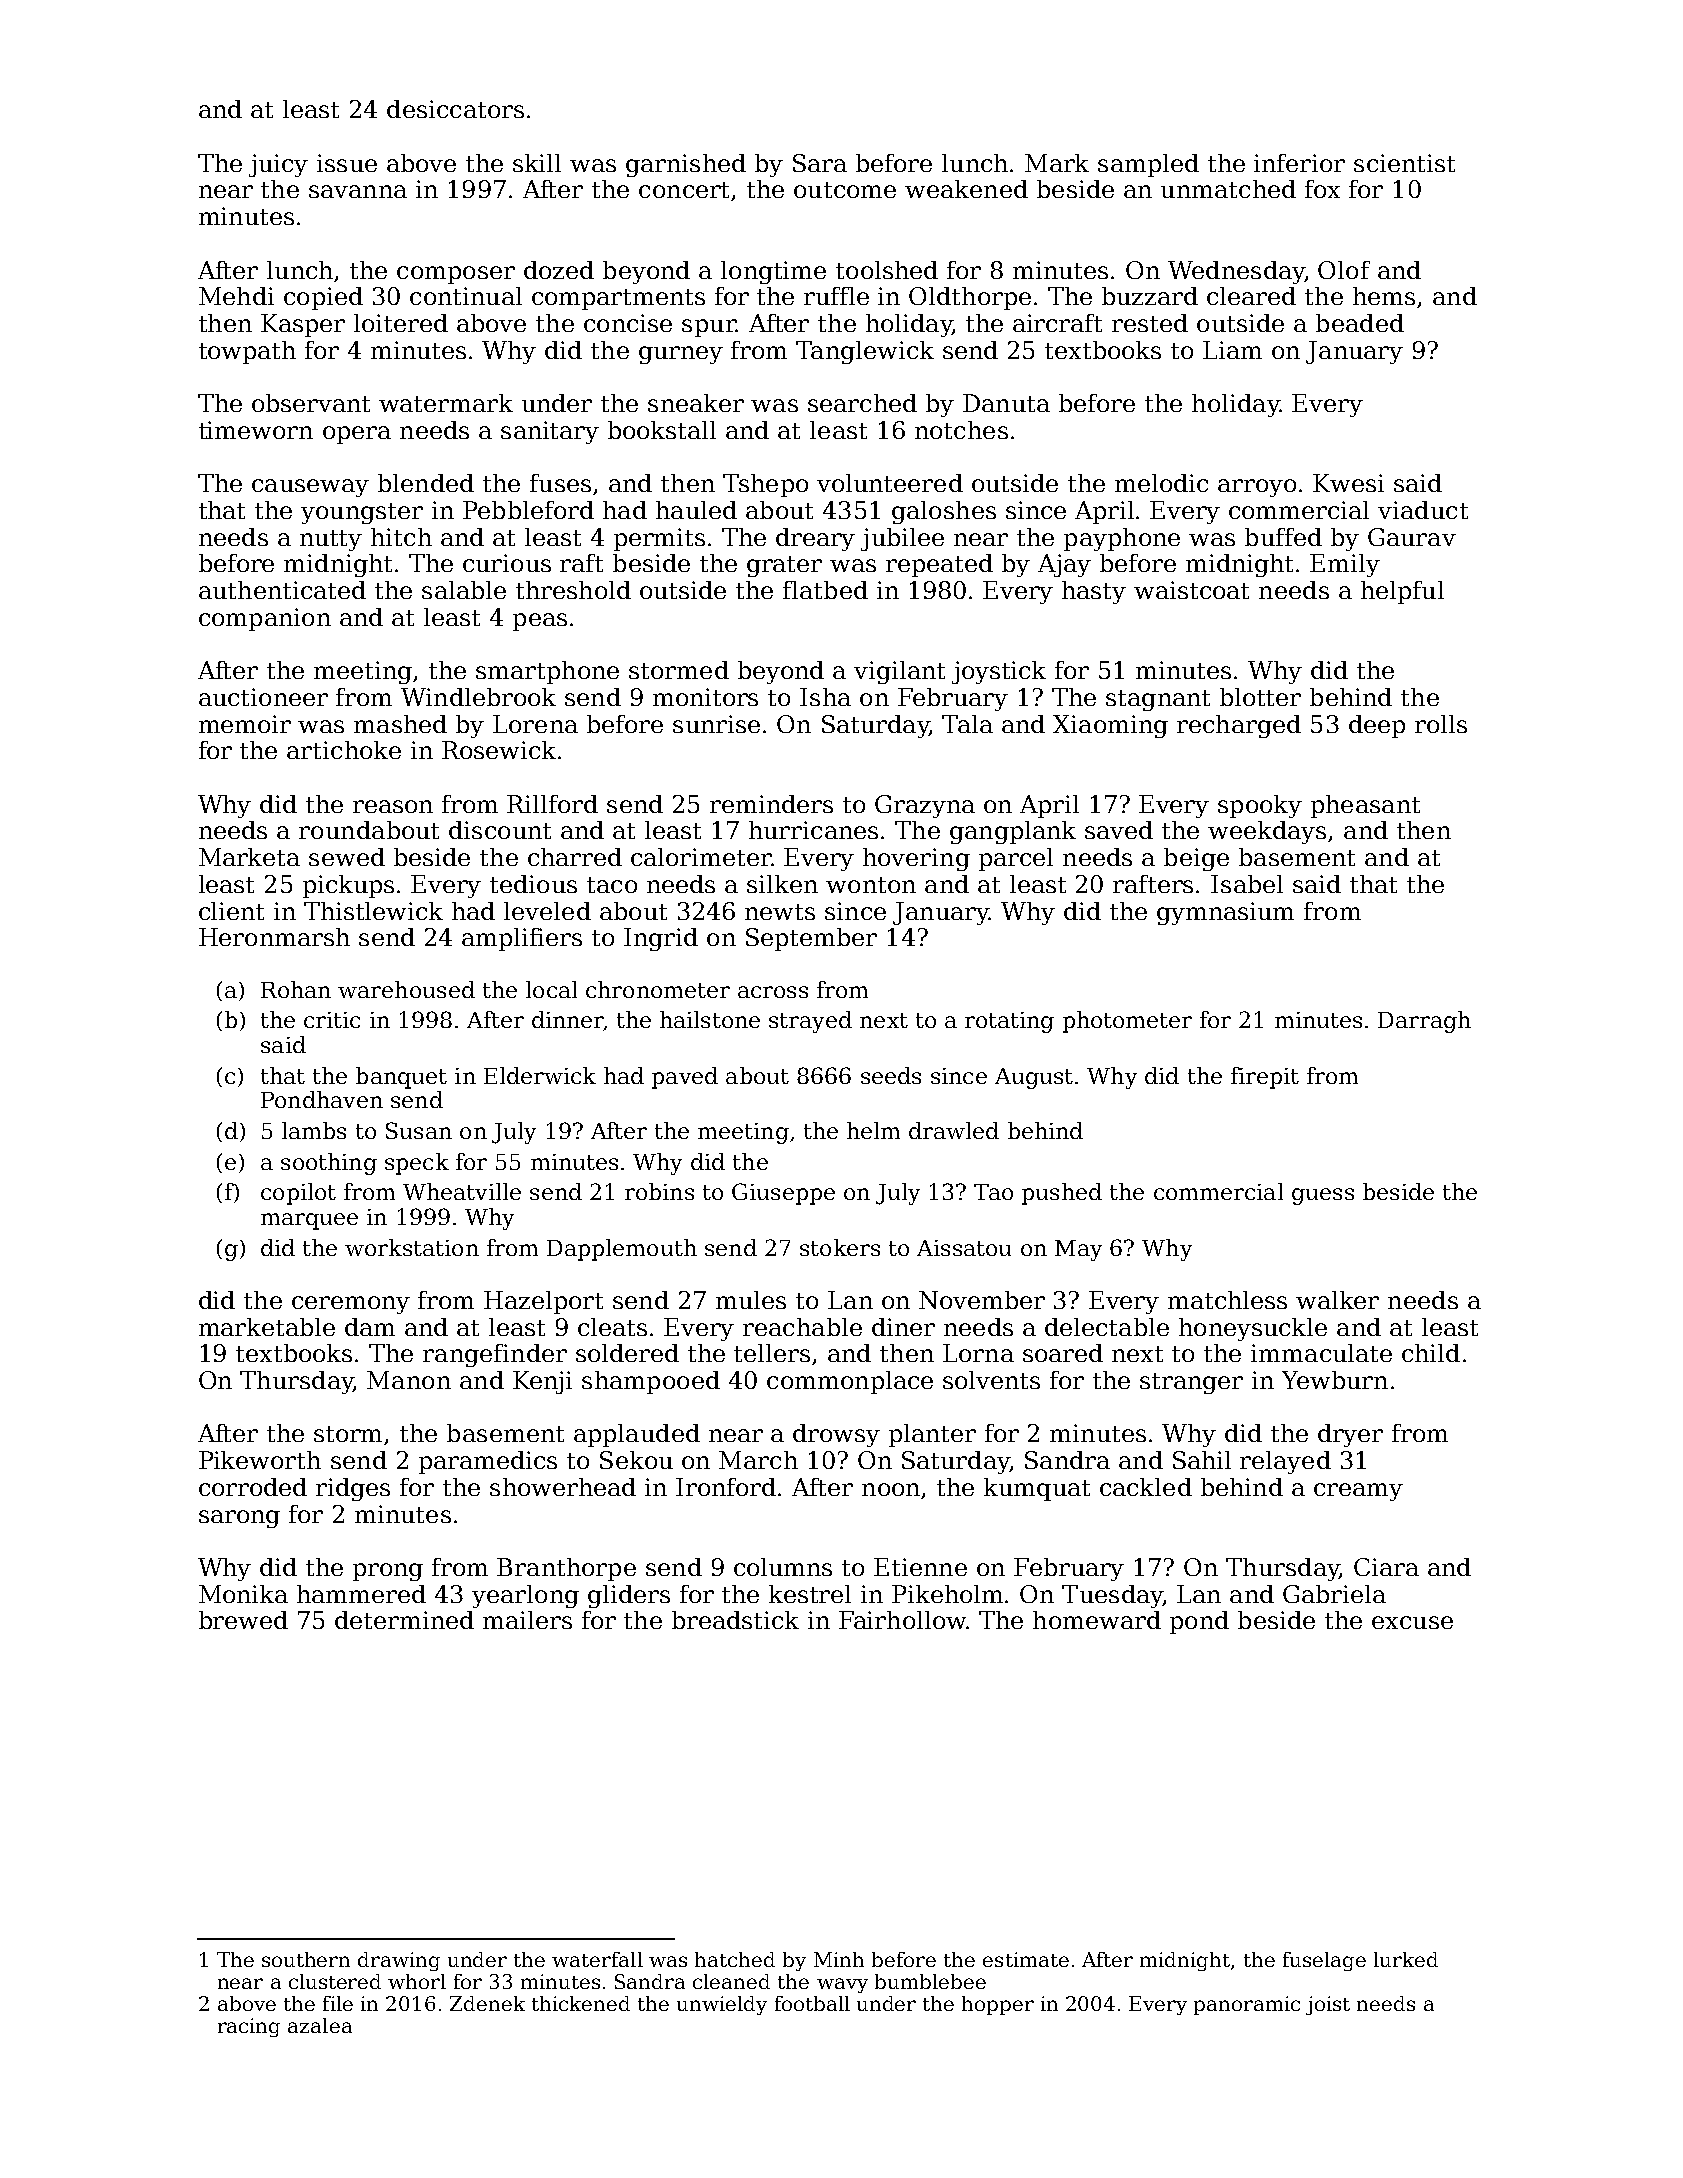  What do you see at coordinates (314, 1130) in the image?
I see `lambs` at bounding box center [314, 1130].
